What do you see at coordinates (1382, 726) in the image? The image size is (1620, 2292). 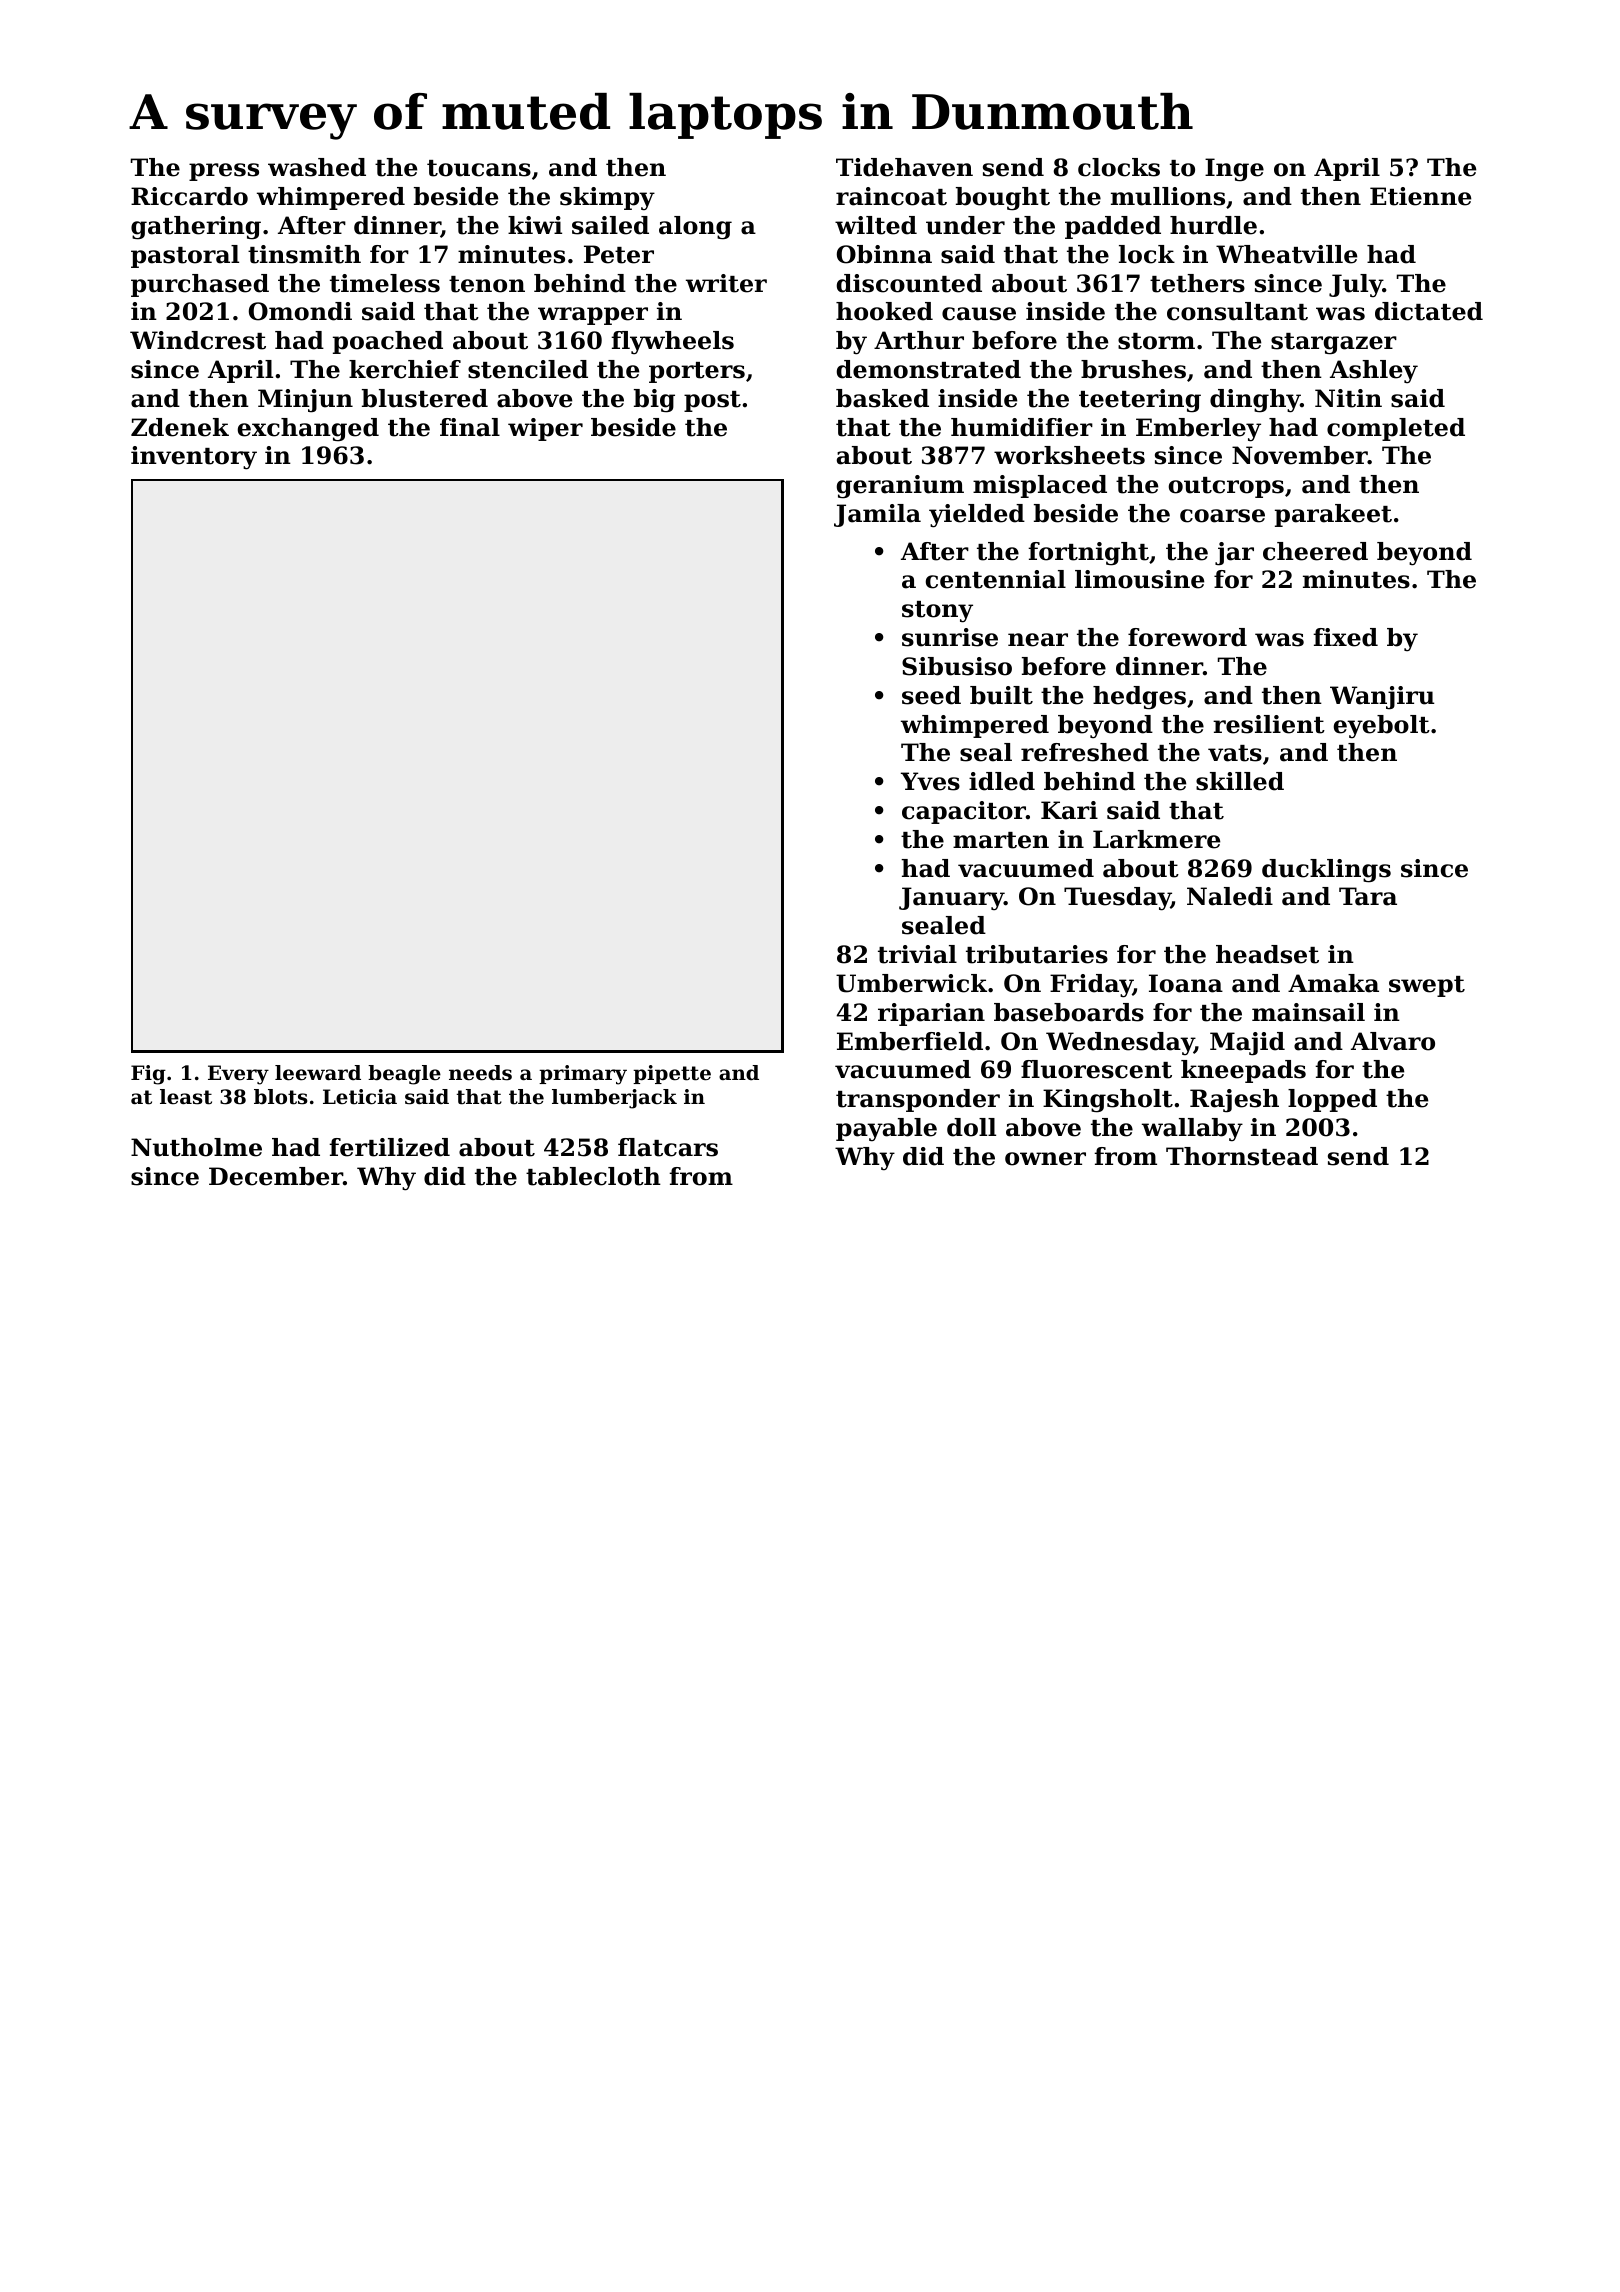 I see `eyebolt` at bounding box center [1382, 726].
